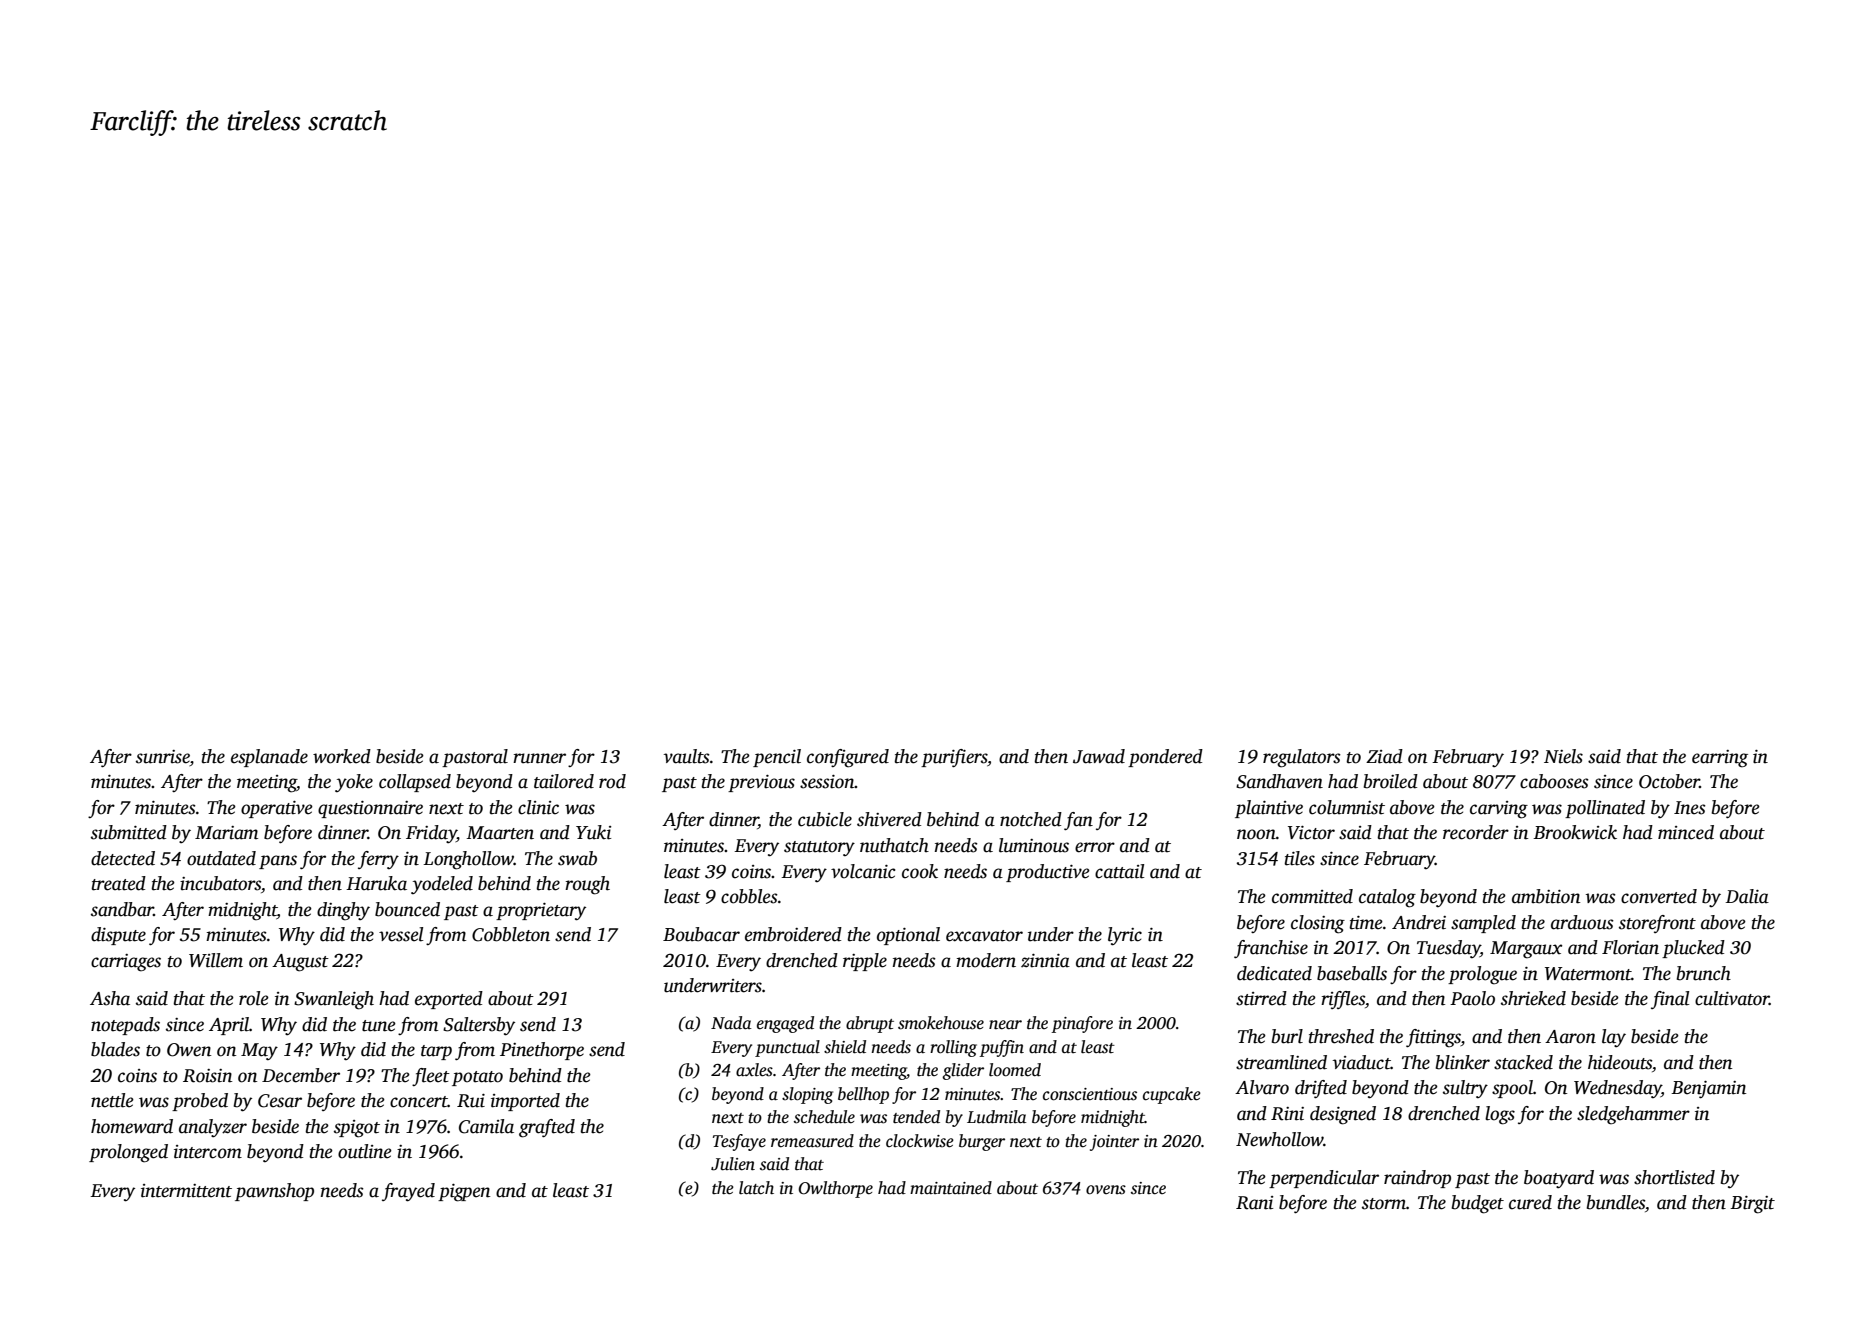  Describe the element at coordinates (1384, 756) in the screenshot. I see `Ziad` at that location.
